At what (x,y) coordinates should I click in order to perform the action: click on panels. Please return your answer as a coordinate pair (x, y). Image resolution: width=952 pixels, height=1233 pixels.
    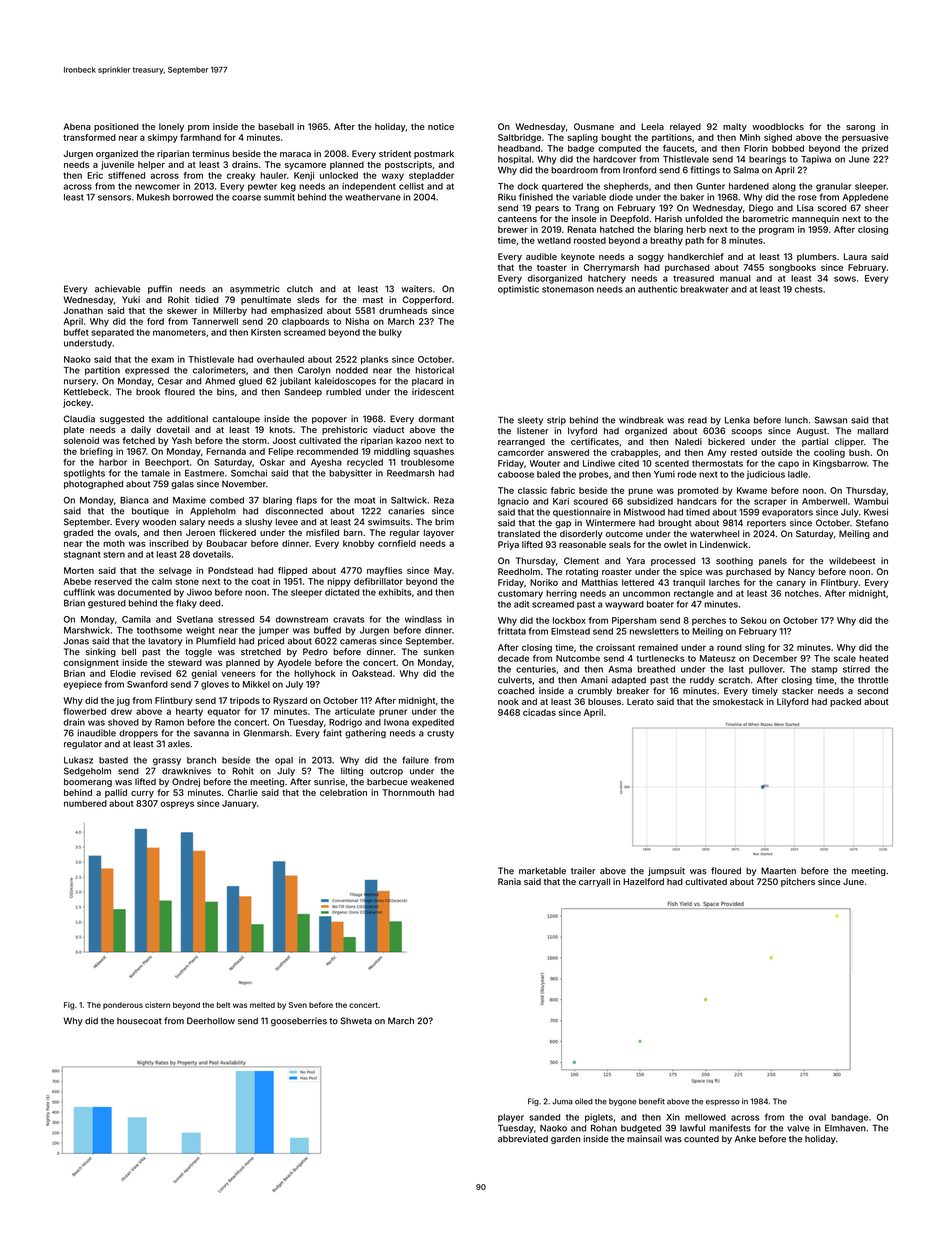
    Looking at the image, I should click on (773, 562).
